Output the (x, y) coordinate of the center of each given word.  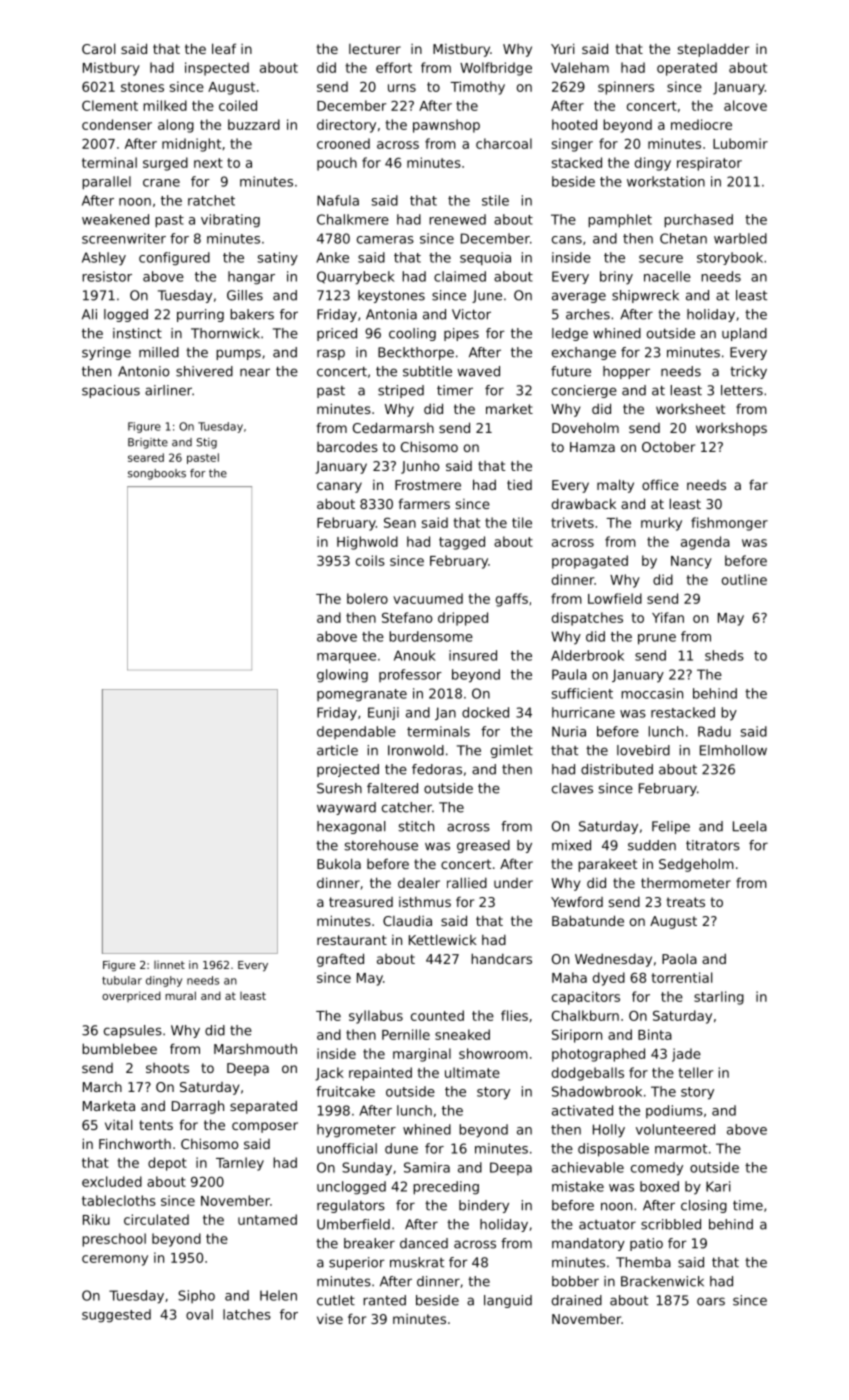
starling (719, 998)
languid (508, 1301)
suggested (116, 1316)
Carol (98, 48)
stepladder (713, 50)
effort (394, 67)
